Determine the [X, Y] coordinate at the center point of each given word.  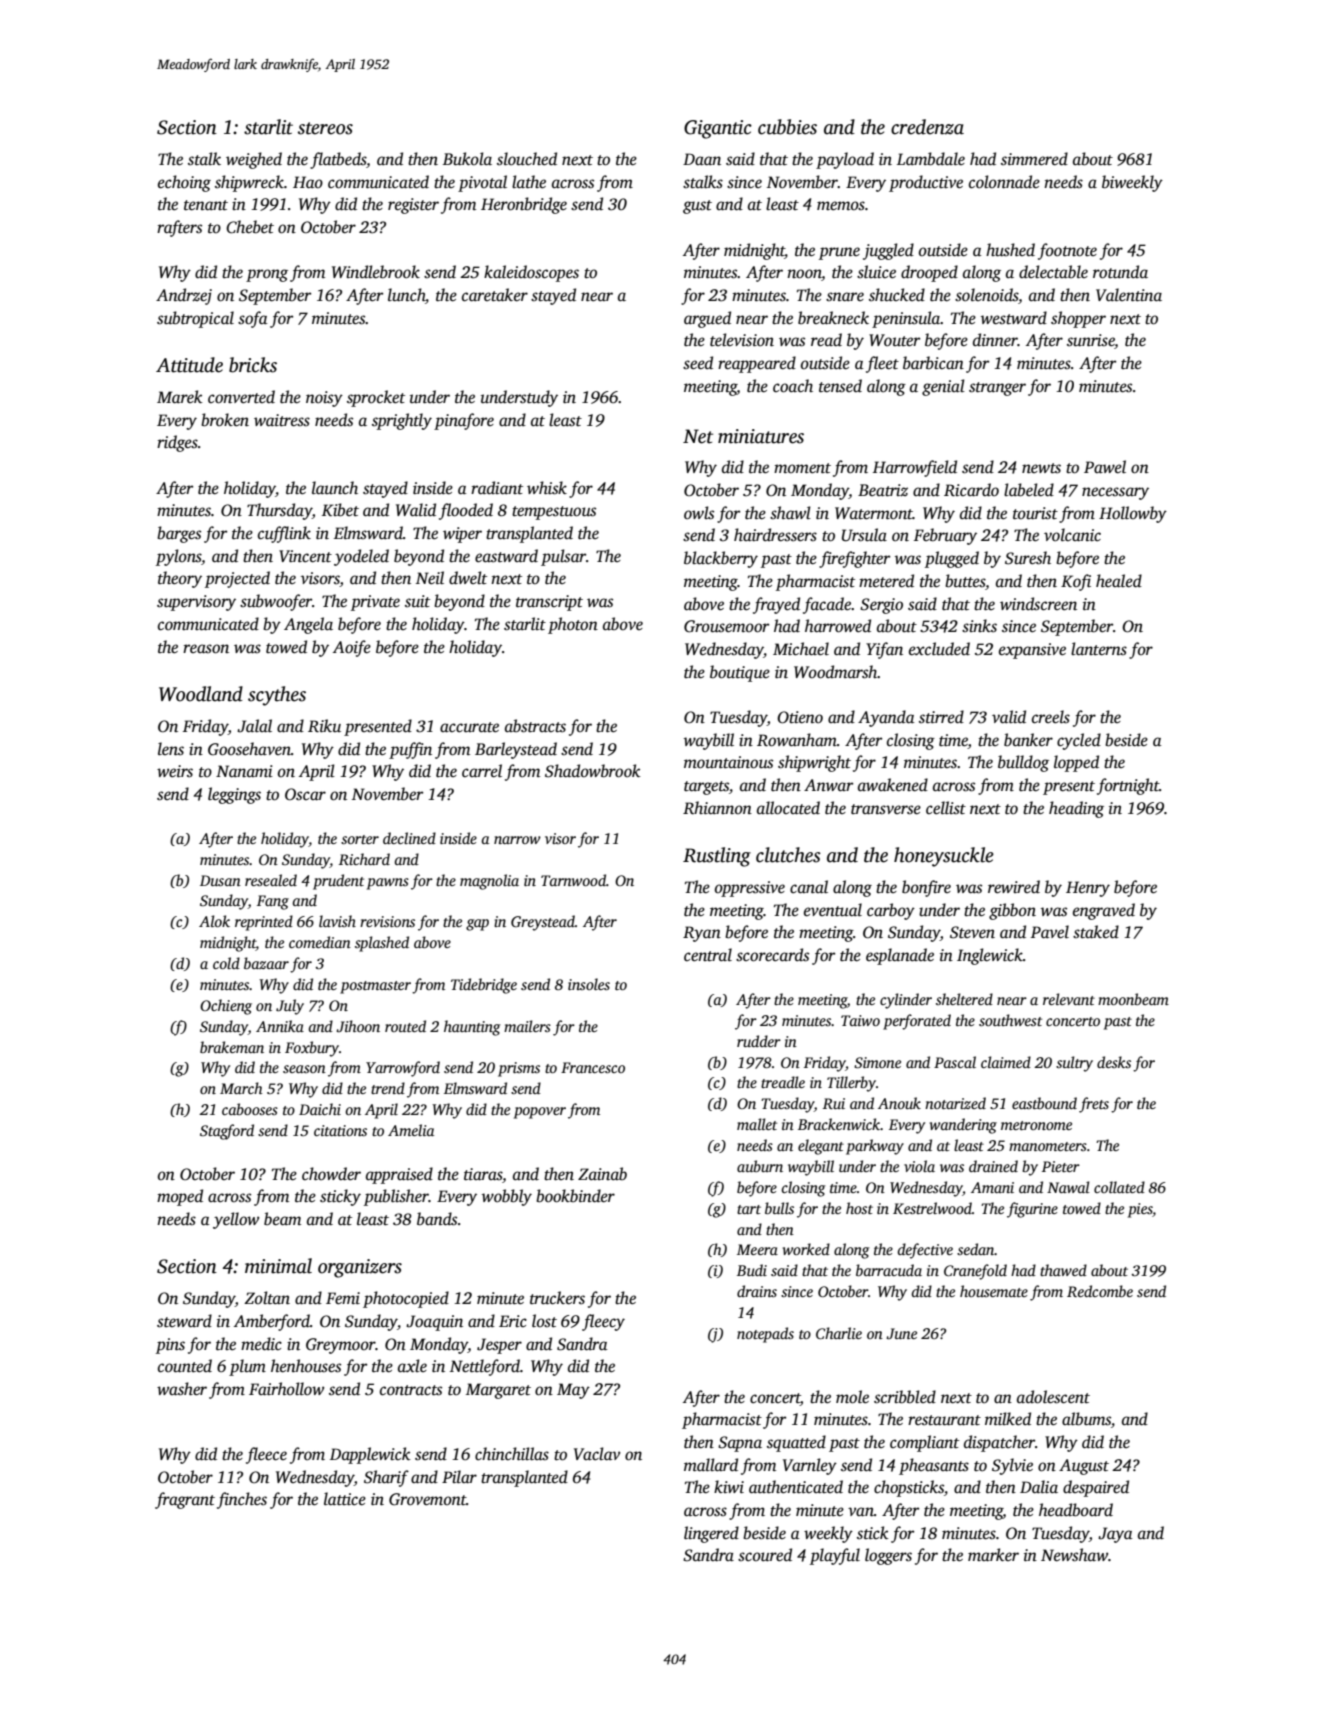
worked [806, 1249]
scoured [765, 1555]
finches [242, 1500]
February [945, 536]
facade [827, 605]
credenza [927, 127]
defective [925, 1251]
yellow [236, 1220]
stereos [325, 128]
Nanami [244, 771]
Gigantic [718, 129]
